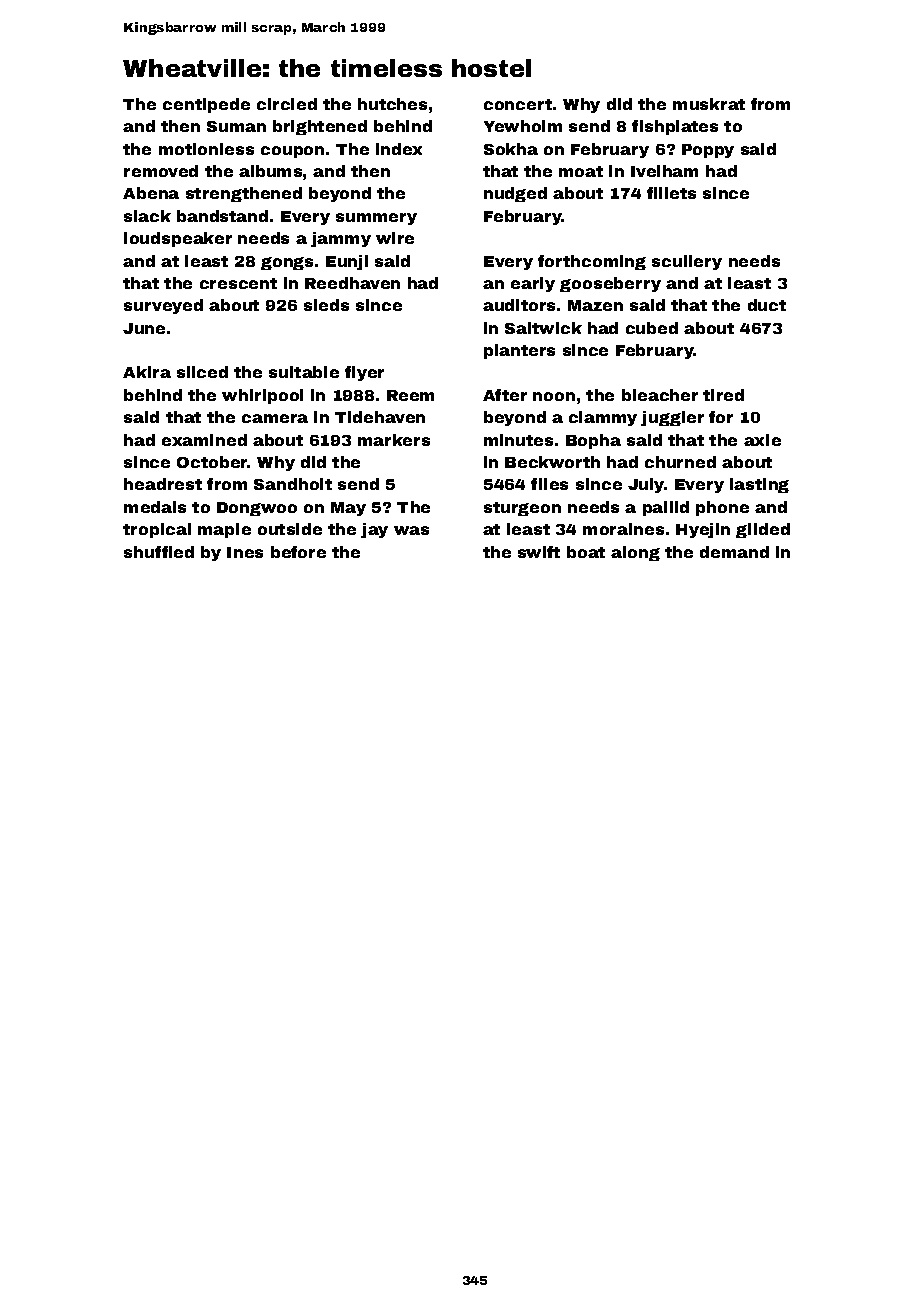 The width and height of the screenshot is (924, 1314). What do you see at coordinates (515, 194) in the screenshot?
I see `nudged` at bounding box center [515, 194].
